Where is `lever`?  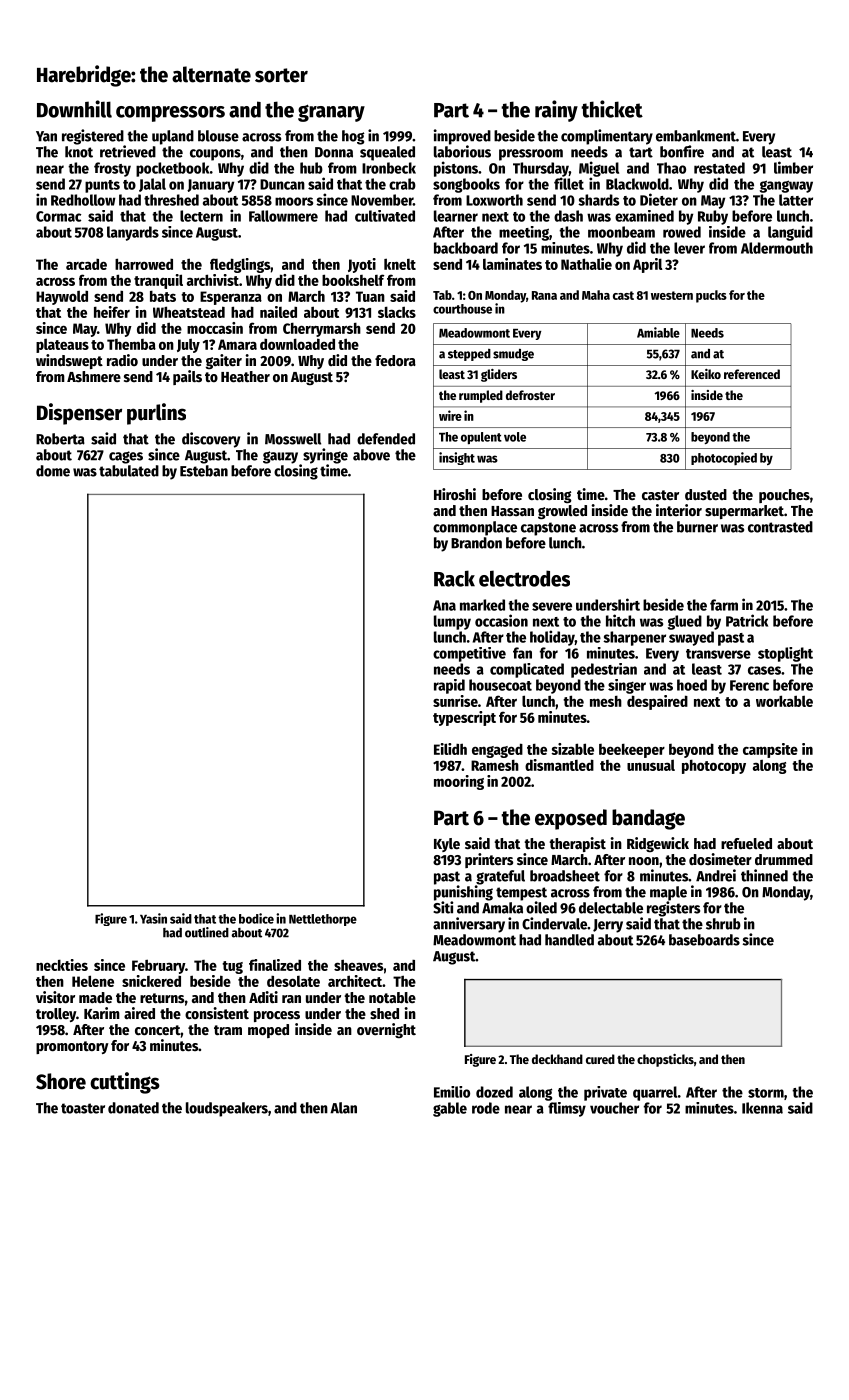 lever is located at coordinates (689, 248).
